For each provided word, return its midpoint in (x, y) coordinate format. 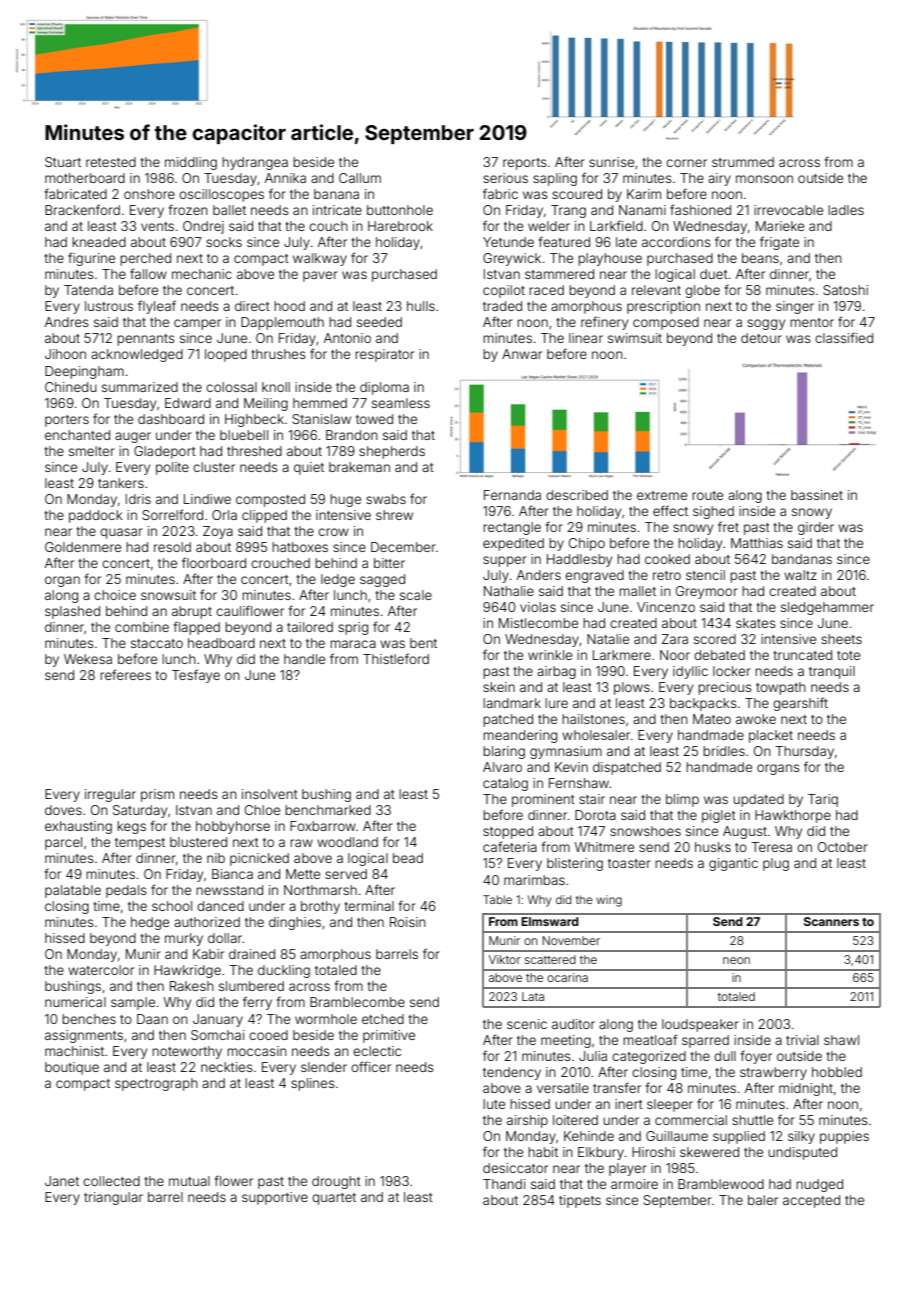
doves (63, 810)
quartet (334, 1199)
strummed (743, 162)
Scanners (831, 921)
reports (525, 164)
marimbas (534, 880)
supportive (275, 1198)
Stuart (63, 162)
